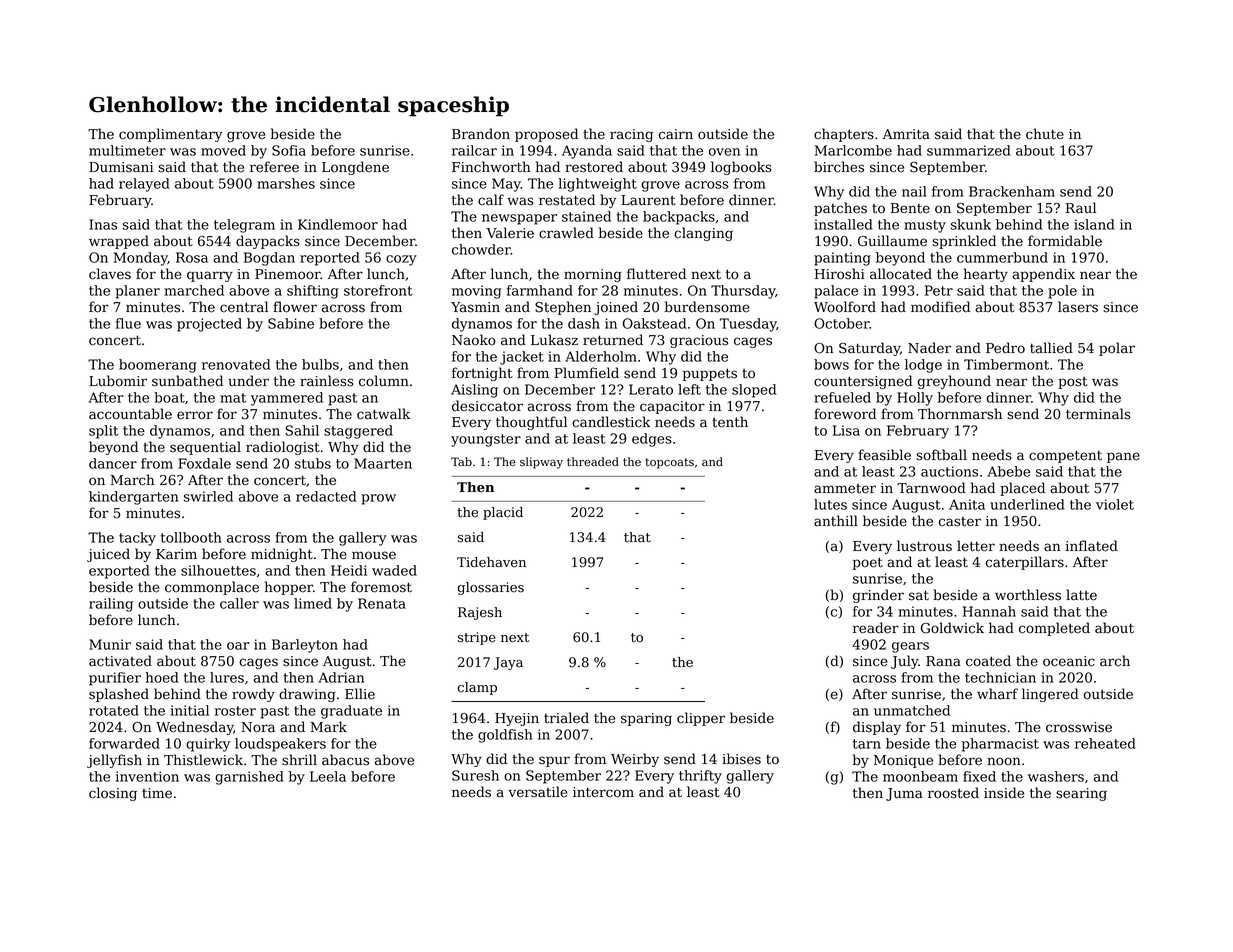 This screenshot has height=952, width=1233. Describe the element at coordinates (844, 135) in the screenshot. I see `chapters` at that location.
